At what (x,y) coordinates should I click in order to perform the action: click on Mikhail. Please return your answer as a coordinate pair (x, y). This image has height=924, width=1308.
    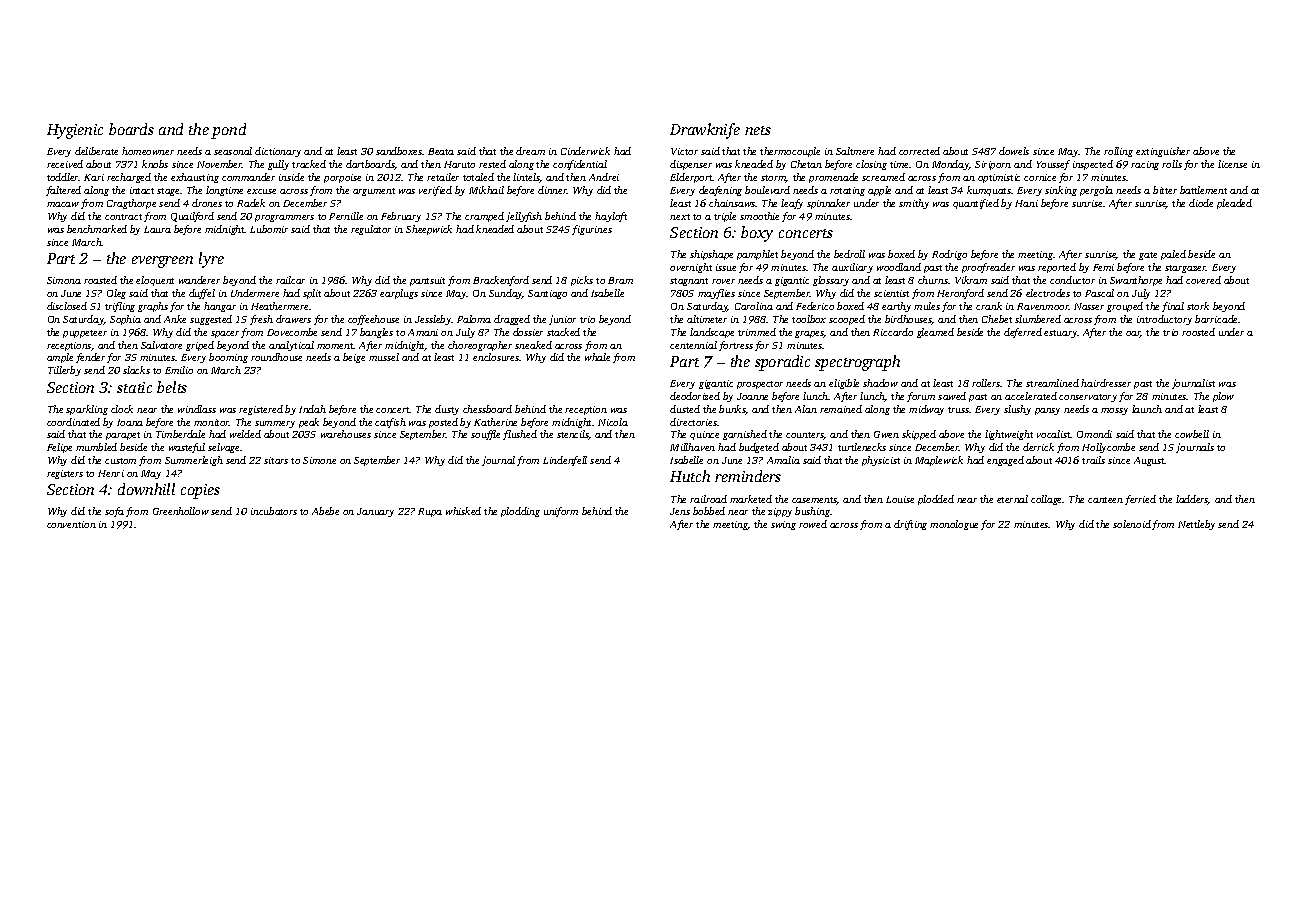
    Looking at the image, I should click on (486, 190).
